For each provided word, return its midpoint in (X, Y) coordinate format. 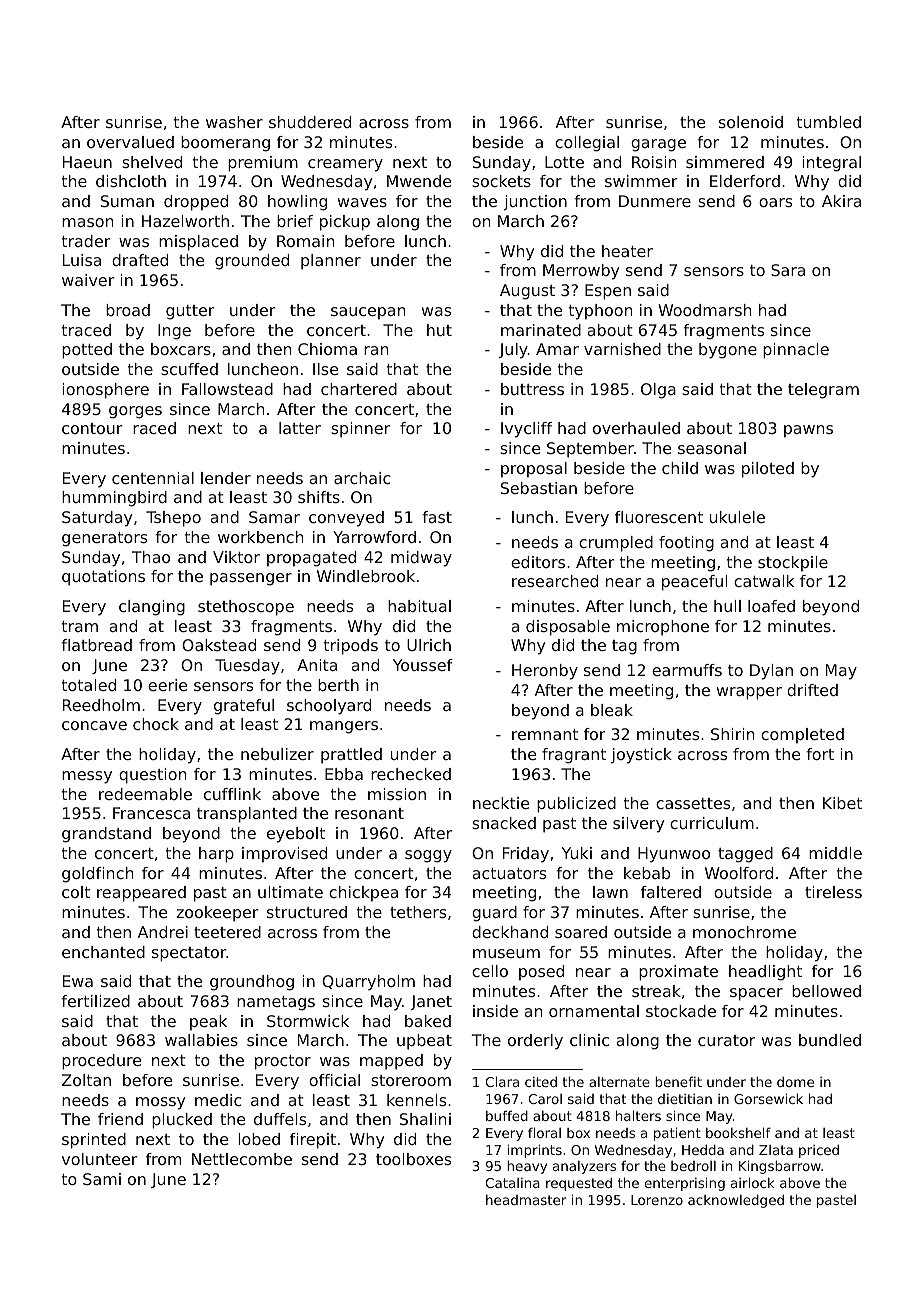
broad (128, 310)
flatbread (96, 645)
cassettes (693, 803)
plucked (182, 1121)
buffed (507, 1115)
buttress (532, 389)
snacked (504, 823)
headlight (765, 973)
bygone (728, 351)
